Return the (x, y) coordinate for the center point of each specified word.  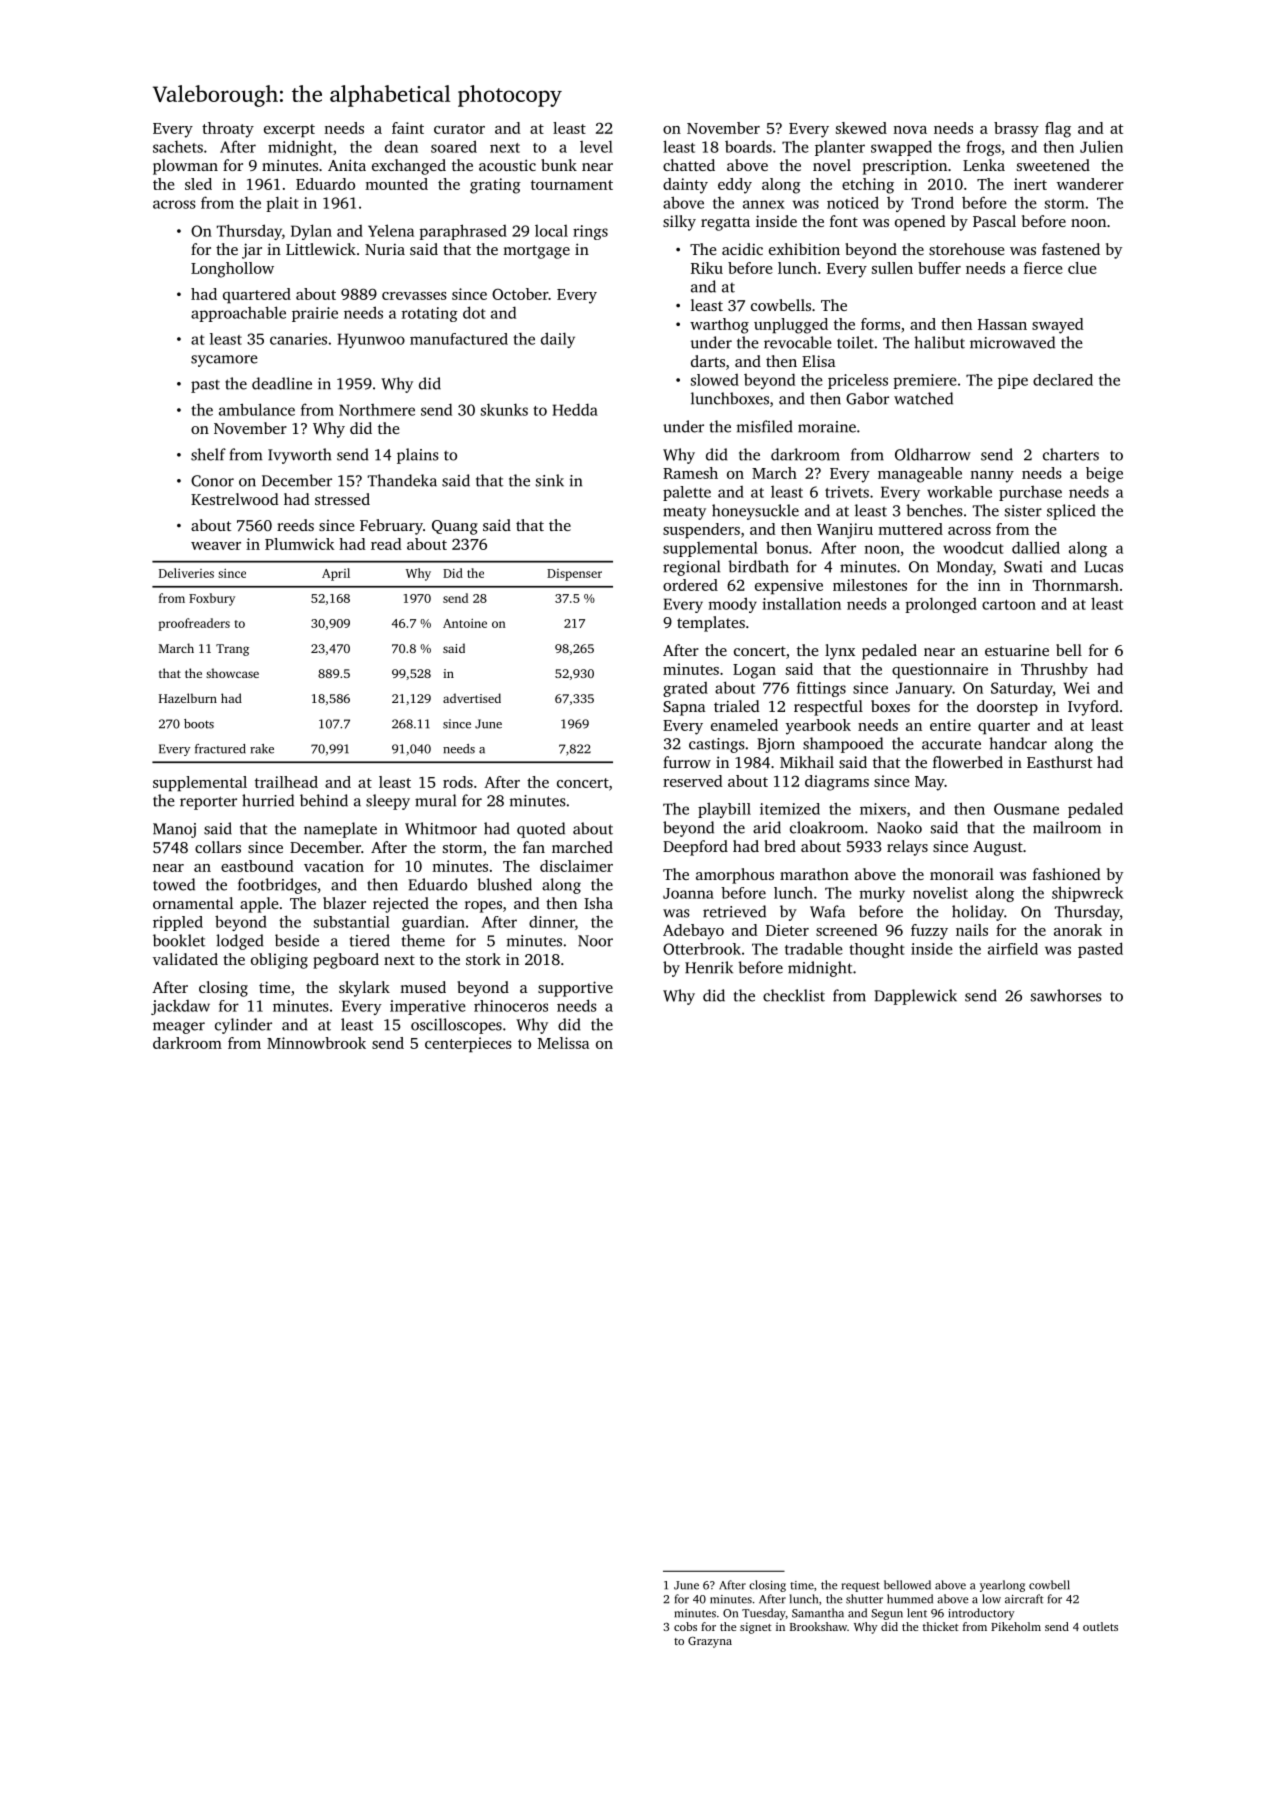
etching (868, 186)
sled (198, 184)
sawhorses (1066, 995)
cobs (685, 1626)
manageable (920, 475)
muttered (910, 529)
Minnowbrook (316, 1043)
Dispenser (574, 575)
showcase (232, 673)
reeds (295, 525)
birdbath (758, 566)
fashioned (1067, 874)
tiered (370, 940)
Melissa (564, 1043)
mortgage (536, 252)
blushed (504, 884)
